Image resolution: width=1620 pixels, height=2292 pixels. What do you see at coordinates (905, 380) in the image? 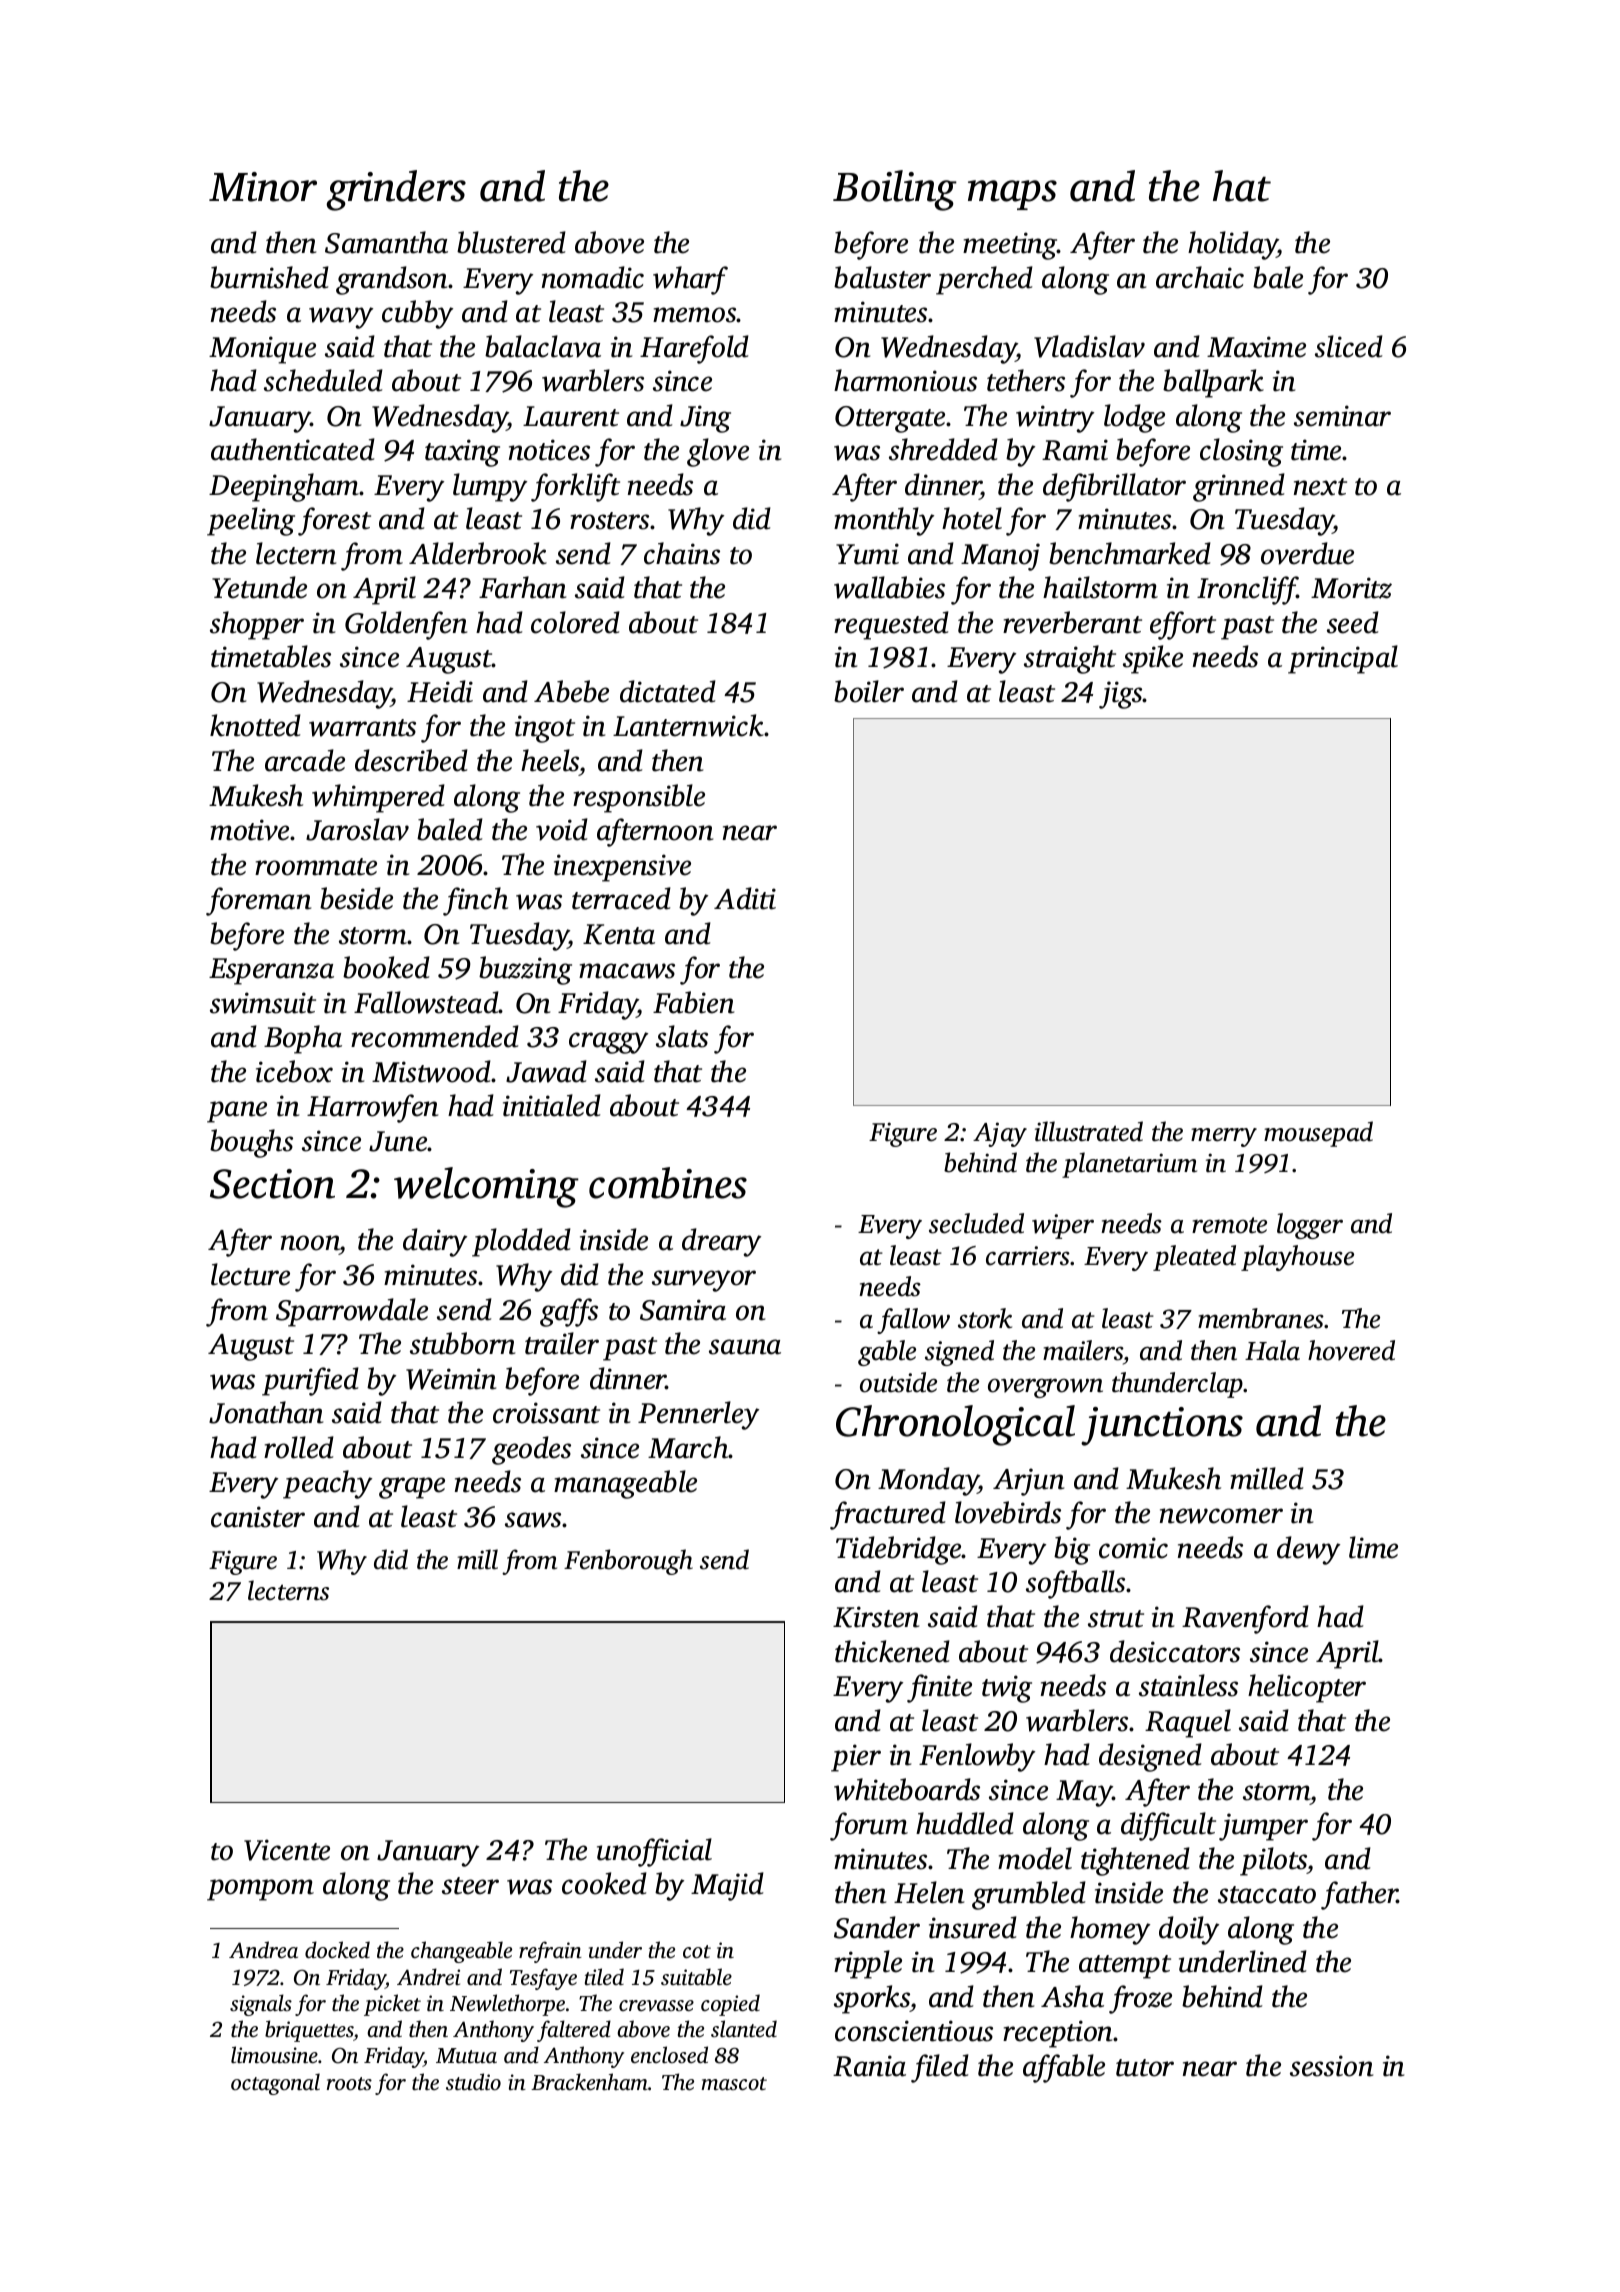
I see `harmonious` at bounding box center [905, 380].
